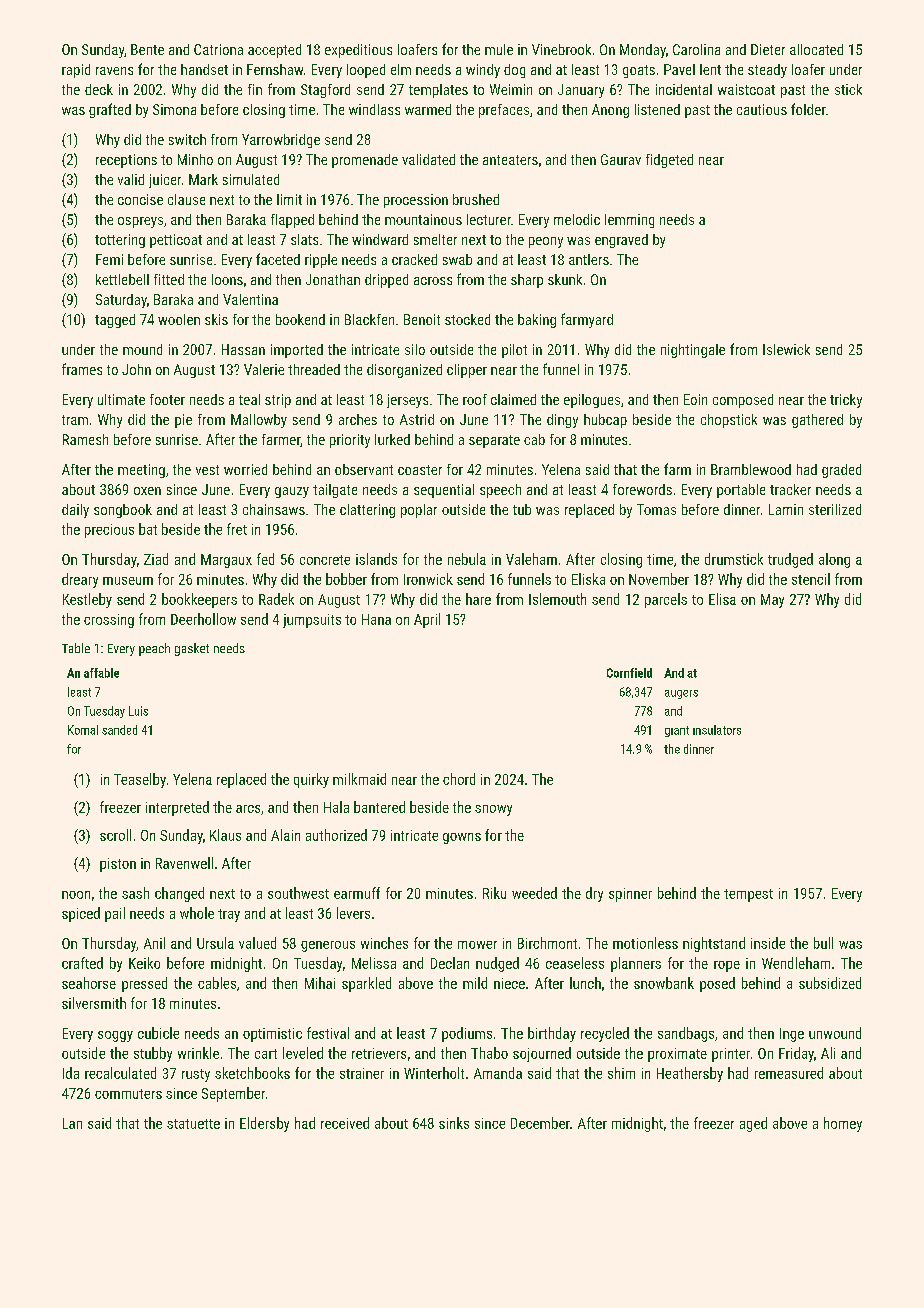 The height and width of the screenshot is (1308, 924). What do you see at coordinates (531, 559) in the screenshot?
I see `Valeham` at bounding box center [531, 559].
